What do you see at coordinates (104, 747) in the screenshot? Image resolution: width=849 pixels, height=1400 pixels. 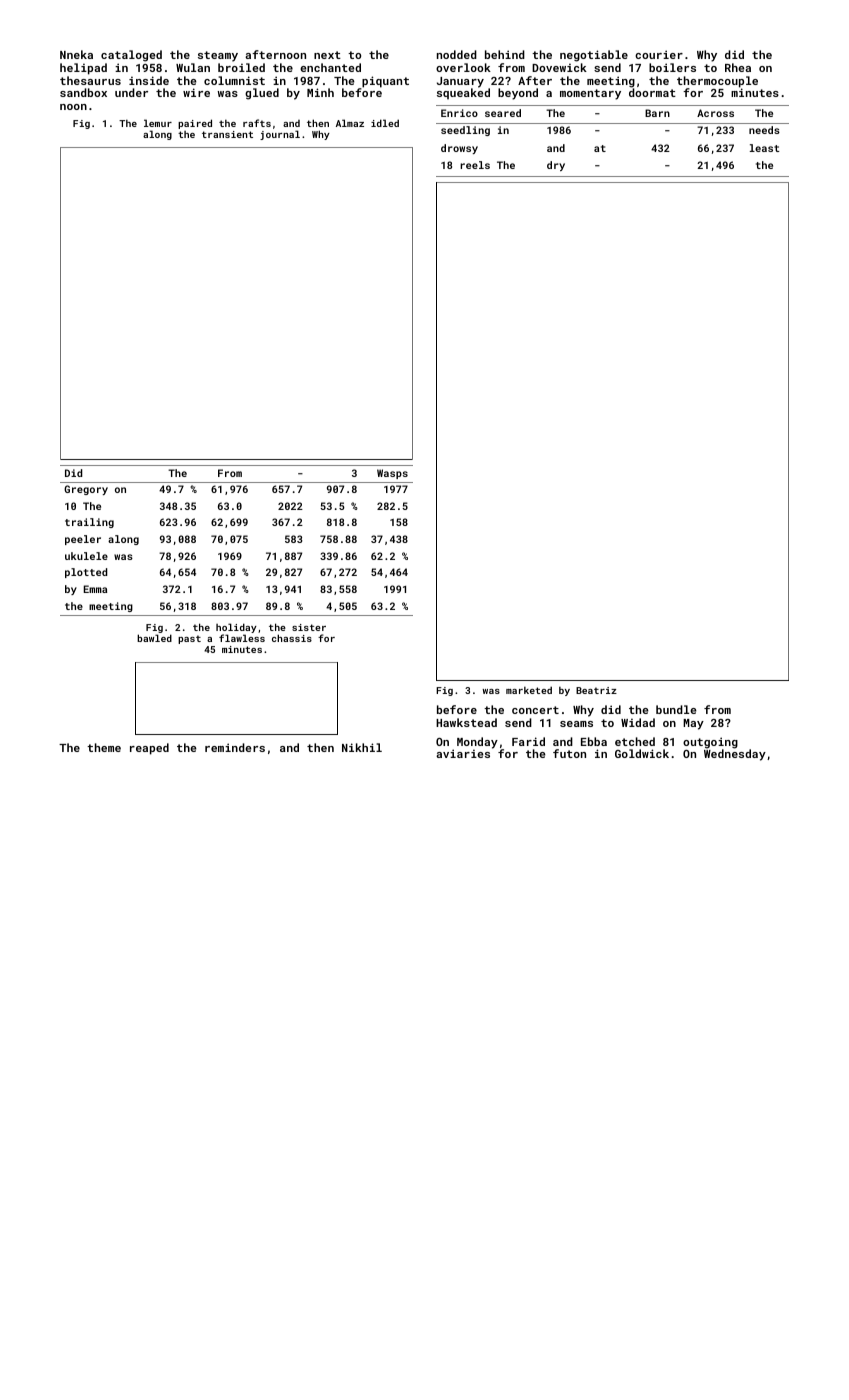 I see `theme` at bounding box center [104, 747].
